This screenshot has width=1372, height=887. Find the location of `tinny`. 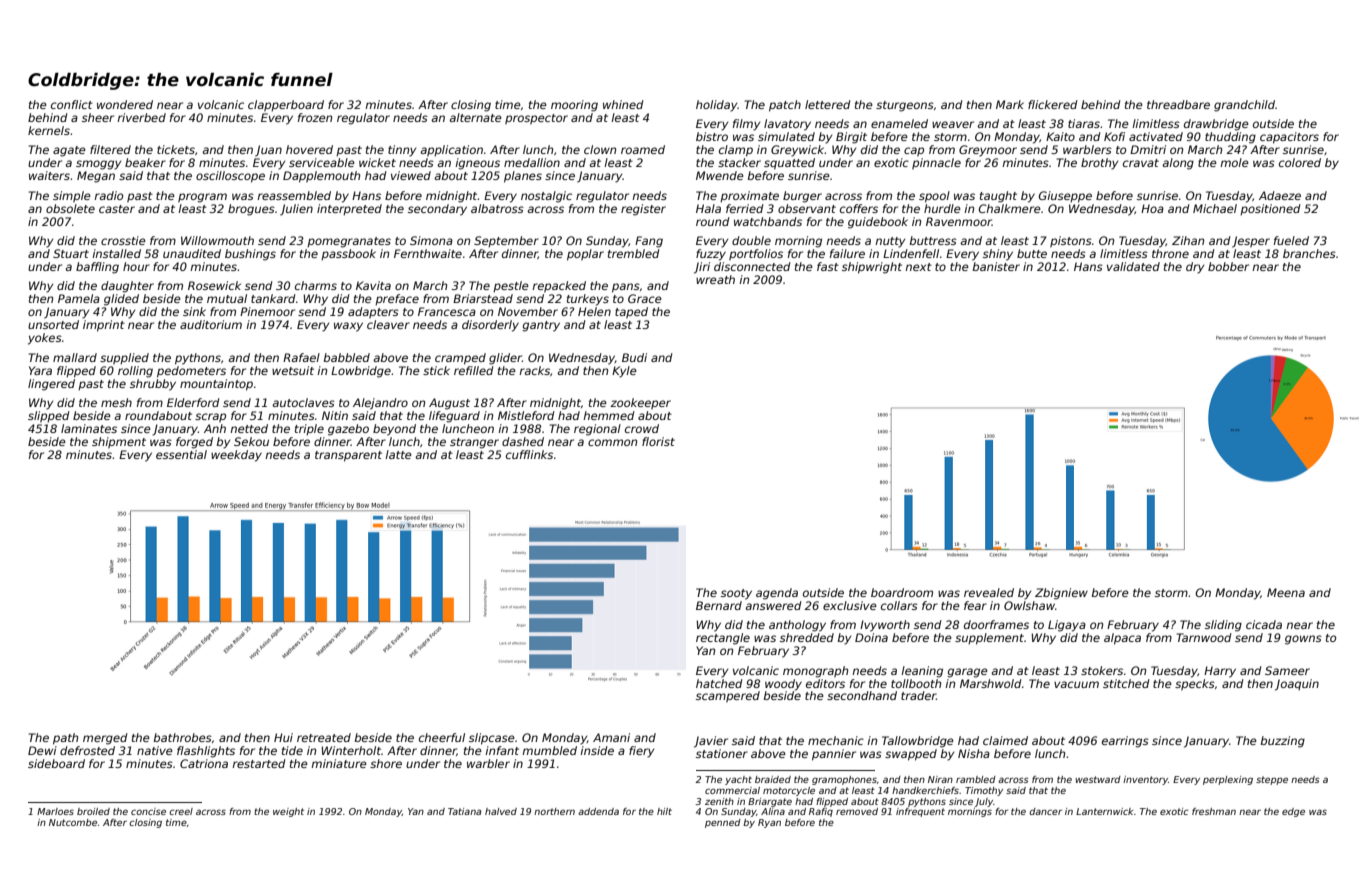

tinny is located at coordinates (402, 151).
